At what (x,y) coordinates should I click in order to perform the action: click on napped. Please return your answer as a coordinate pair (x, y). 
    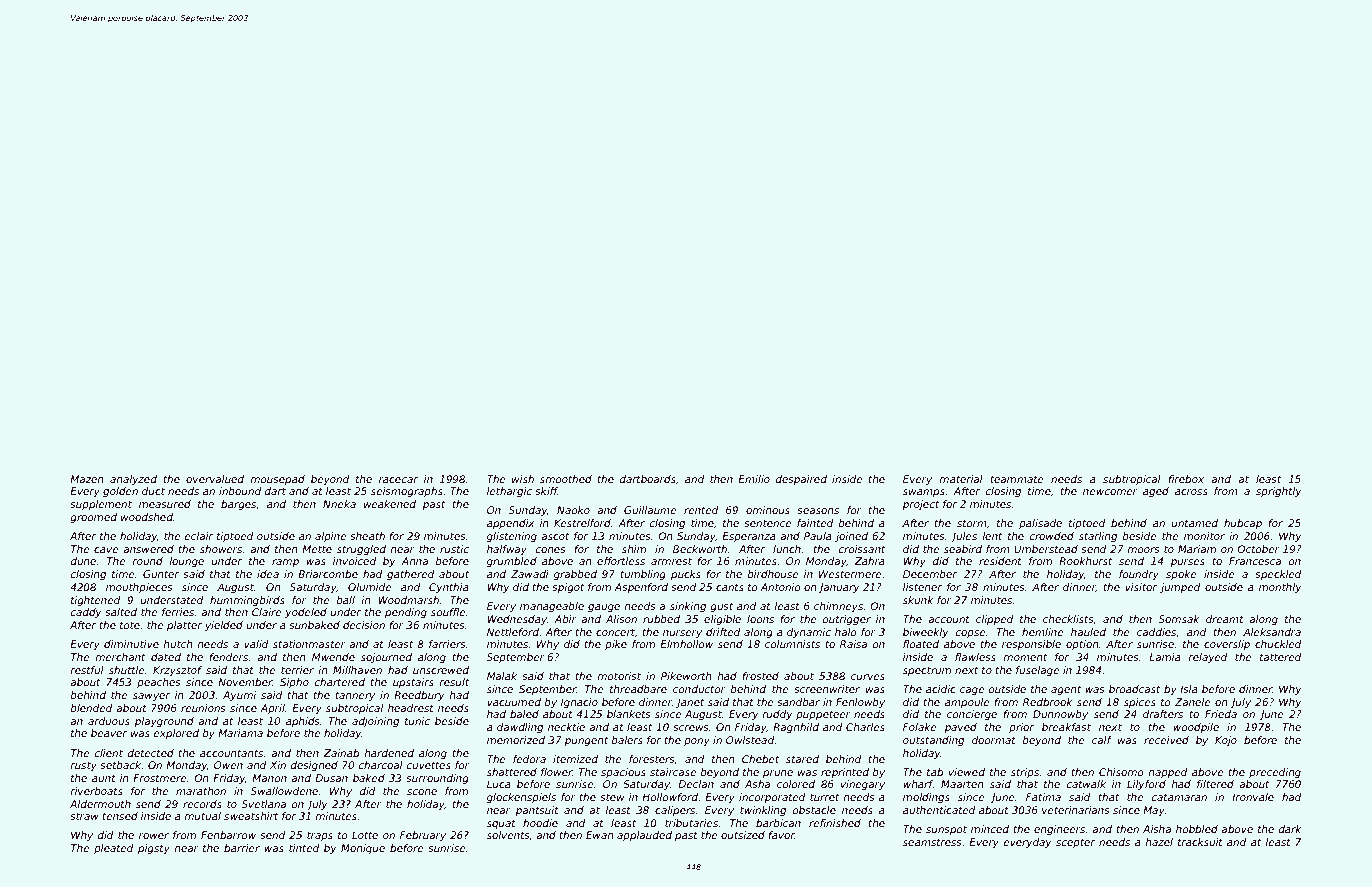
    Looking at the image, I should click on (1168, 773).
